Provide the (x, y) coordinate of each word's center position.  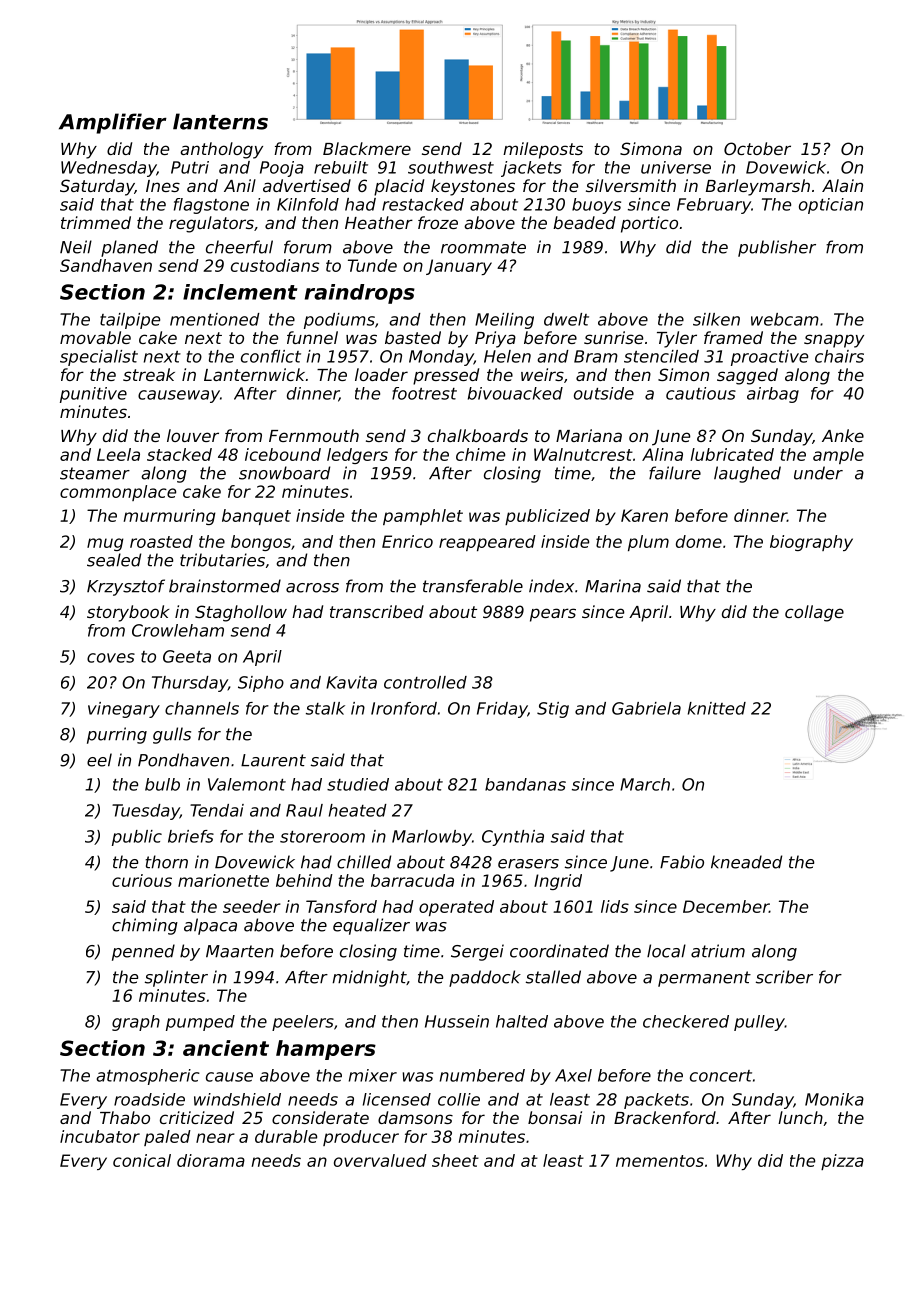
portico (649, 224)
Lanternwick (254, 374)
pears (553, 615)
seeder (252, 906)
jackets (531, 169)
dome (699, 541)
